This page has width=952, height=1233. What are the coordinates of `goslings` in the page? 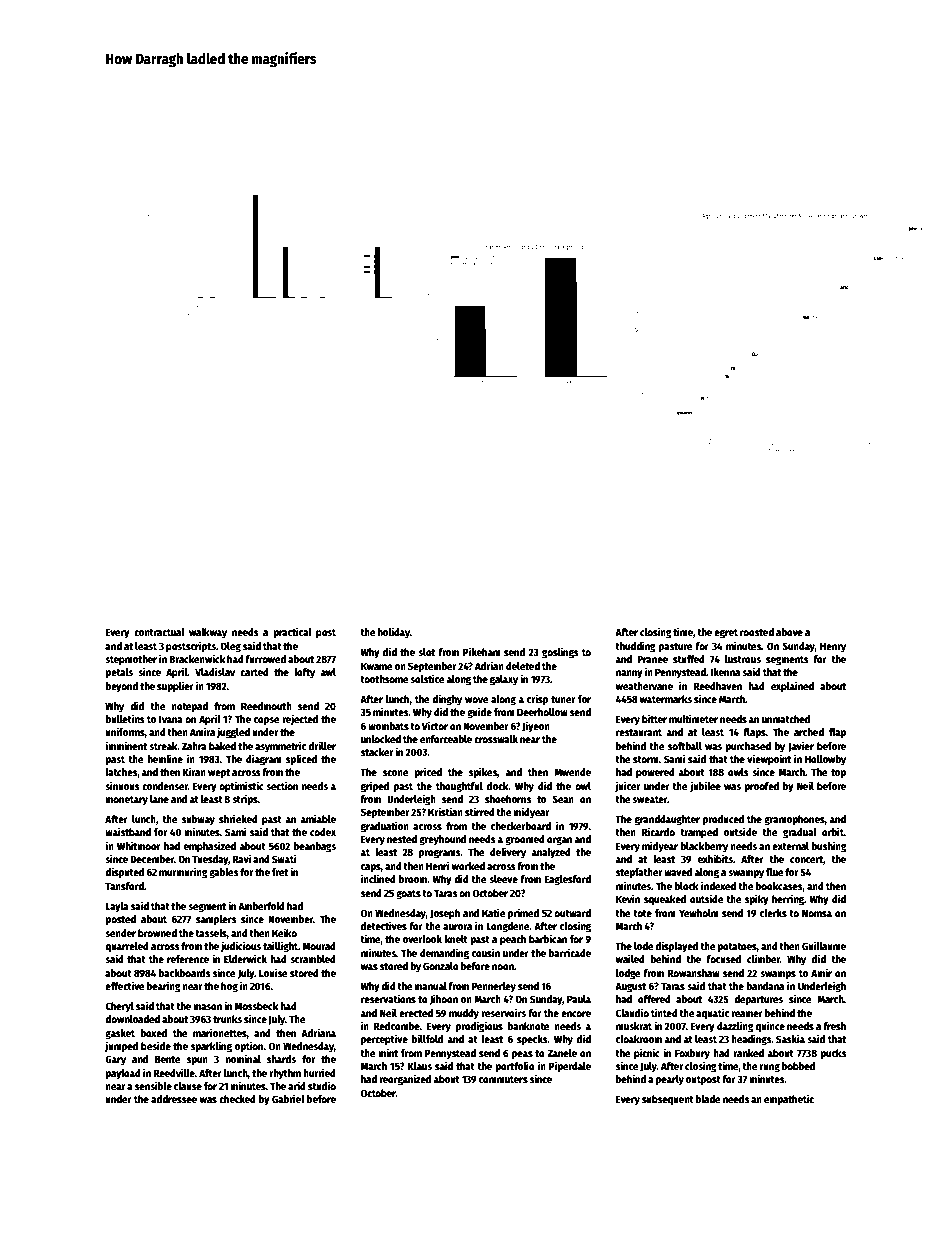 It's located at (560, 653).
